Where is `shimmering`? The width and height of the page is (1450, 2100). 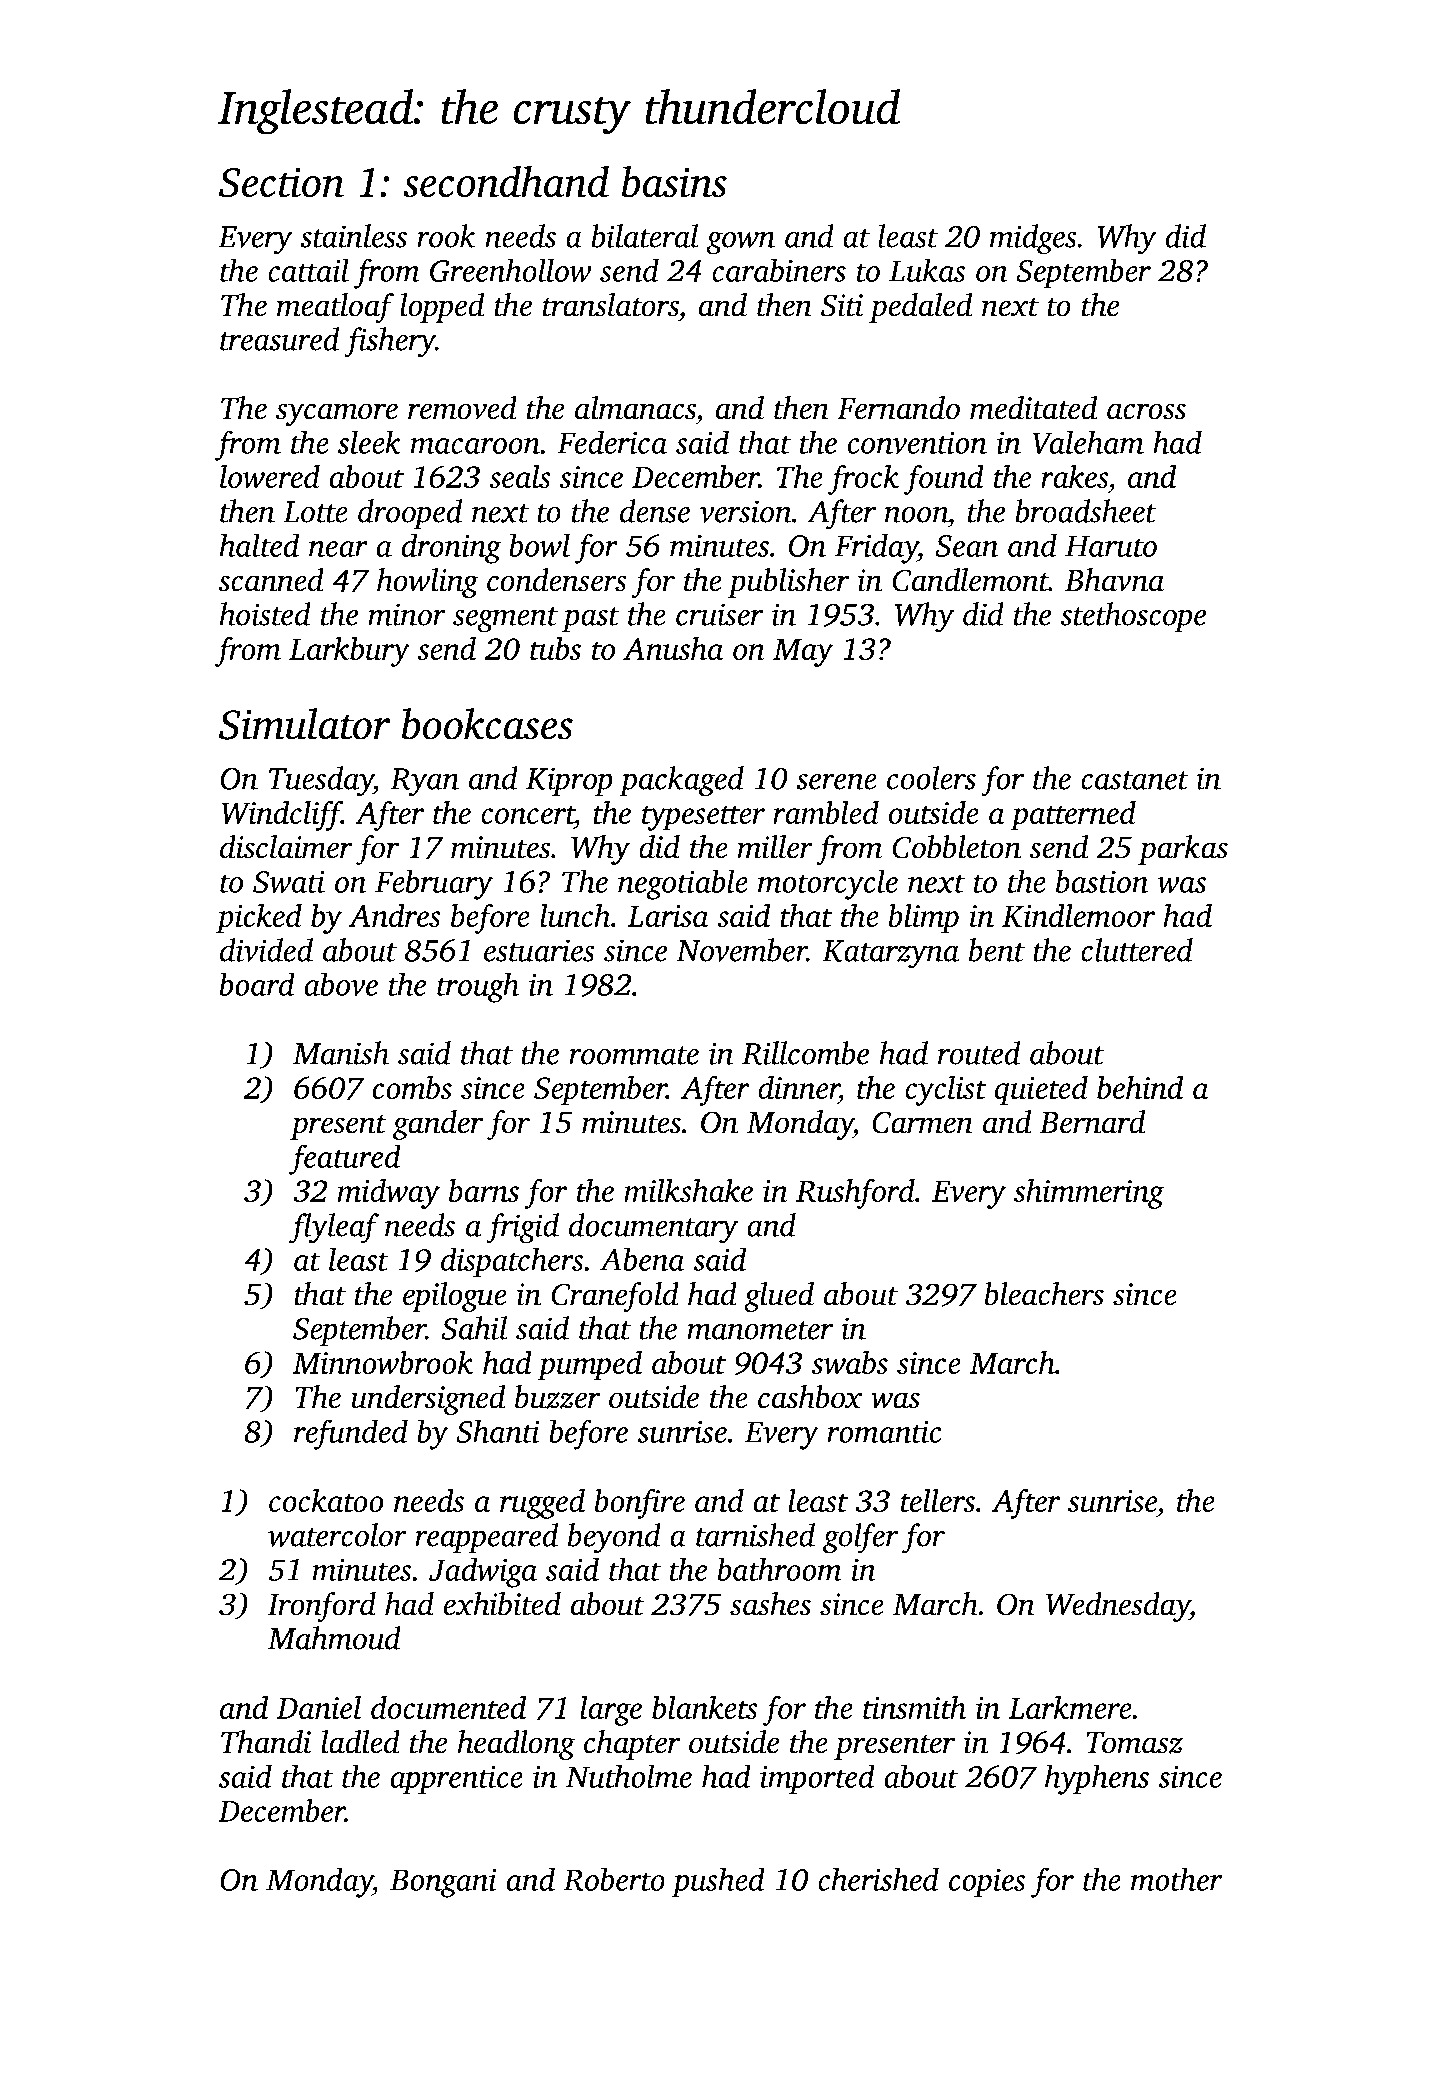 shimmering is located at coordinates (1089, 1193).
